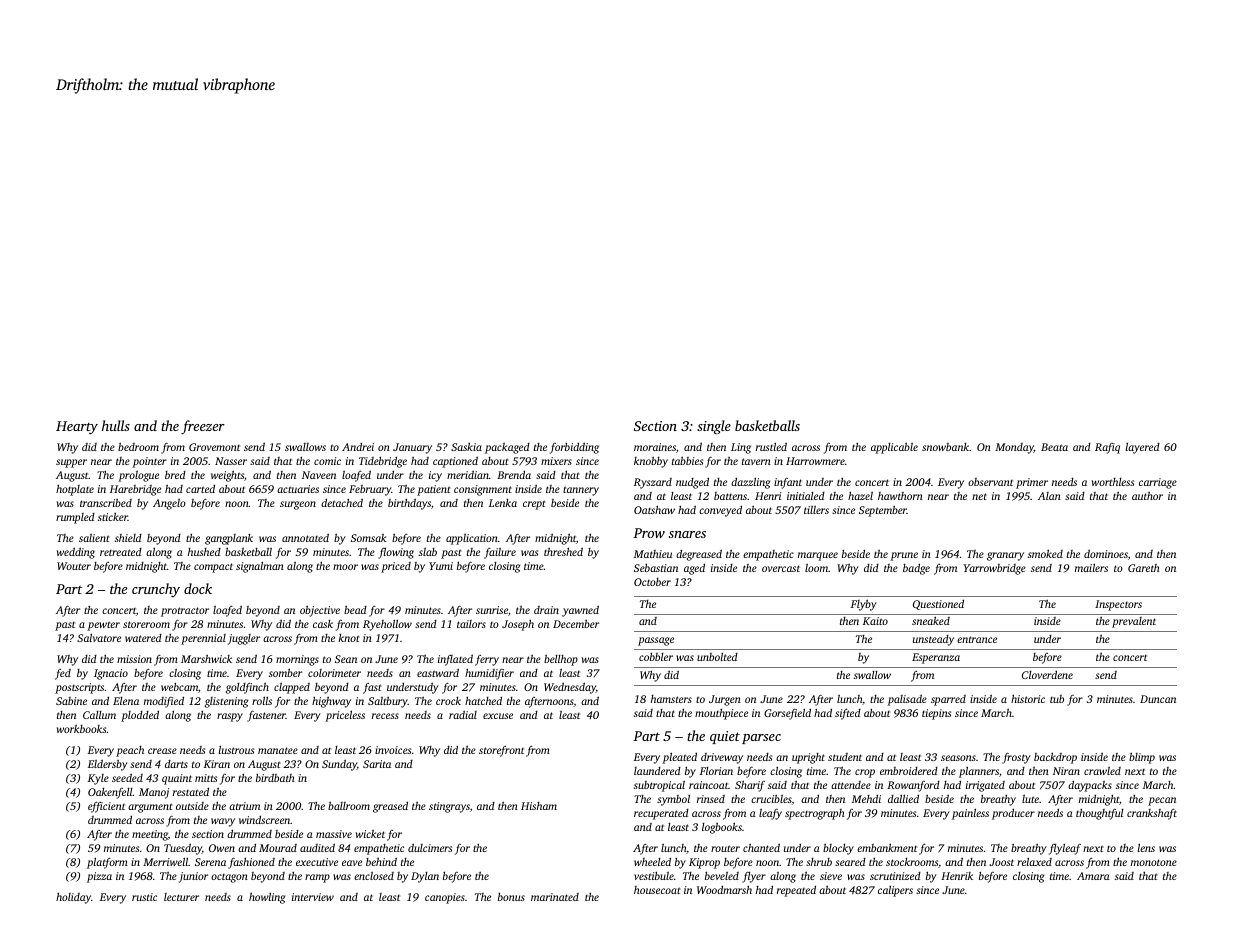  Describe the element at coordinates (1090, 786) in the screenshot. I see `daypacks` at that location.
